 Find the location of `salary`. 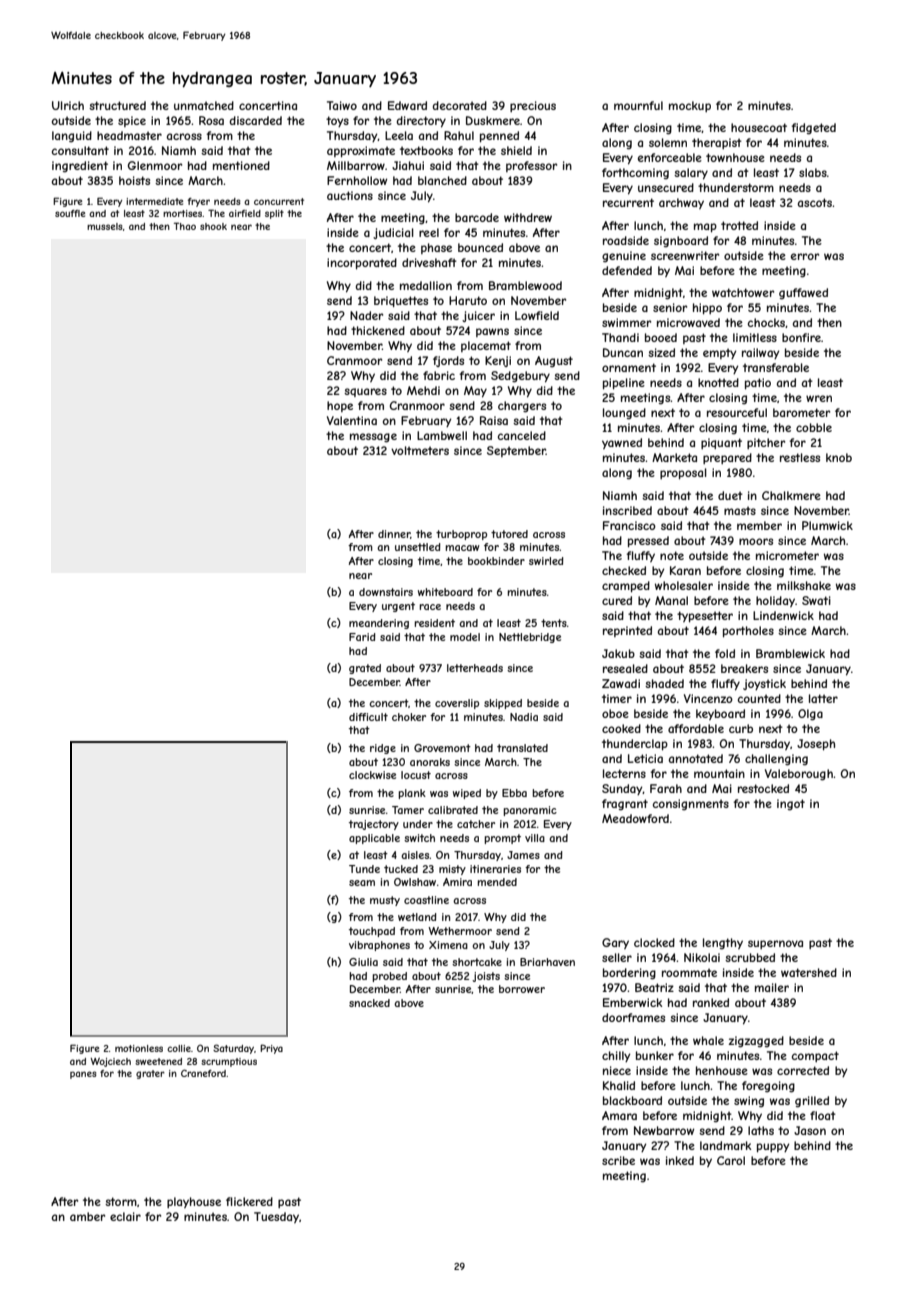

salary is located at coordinates (691, 174).
